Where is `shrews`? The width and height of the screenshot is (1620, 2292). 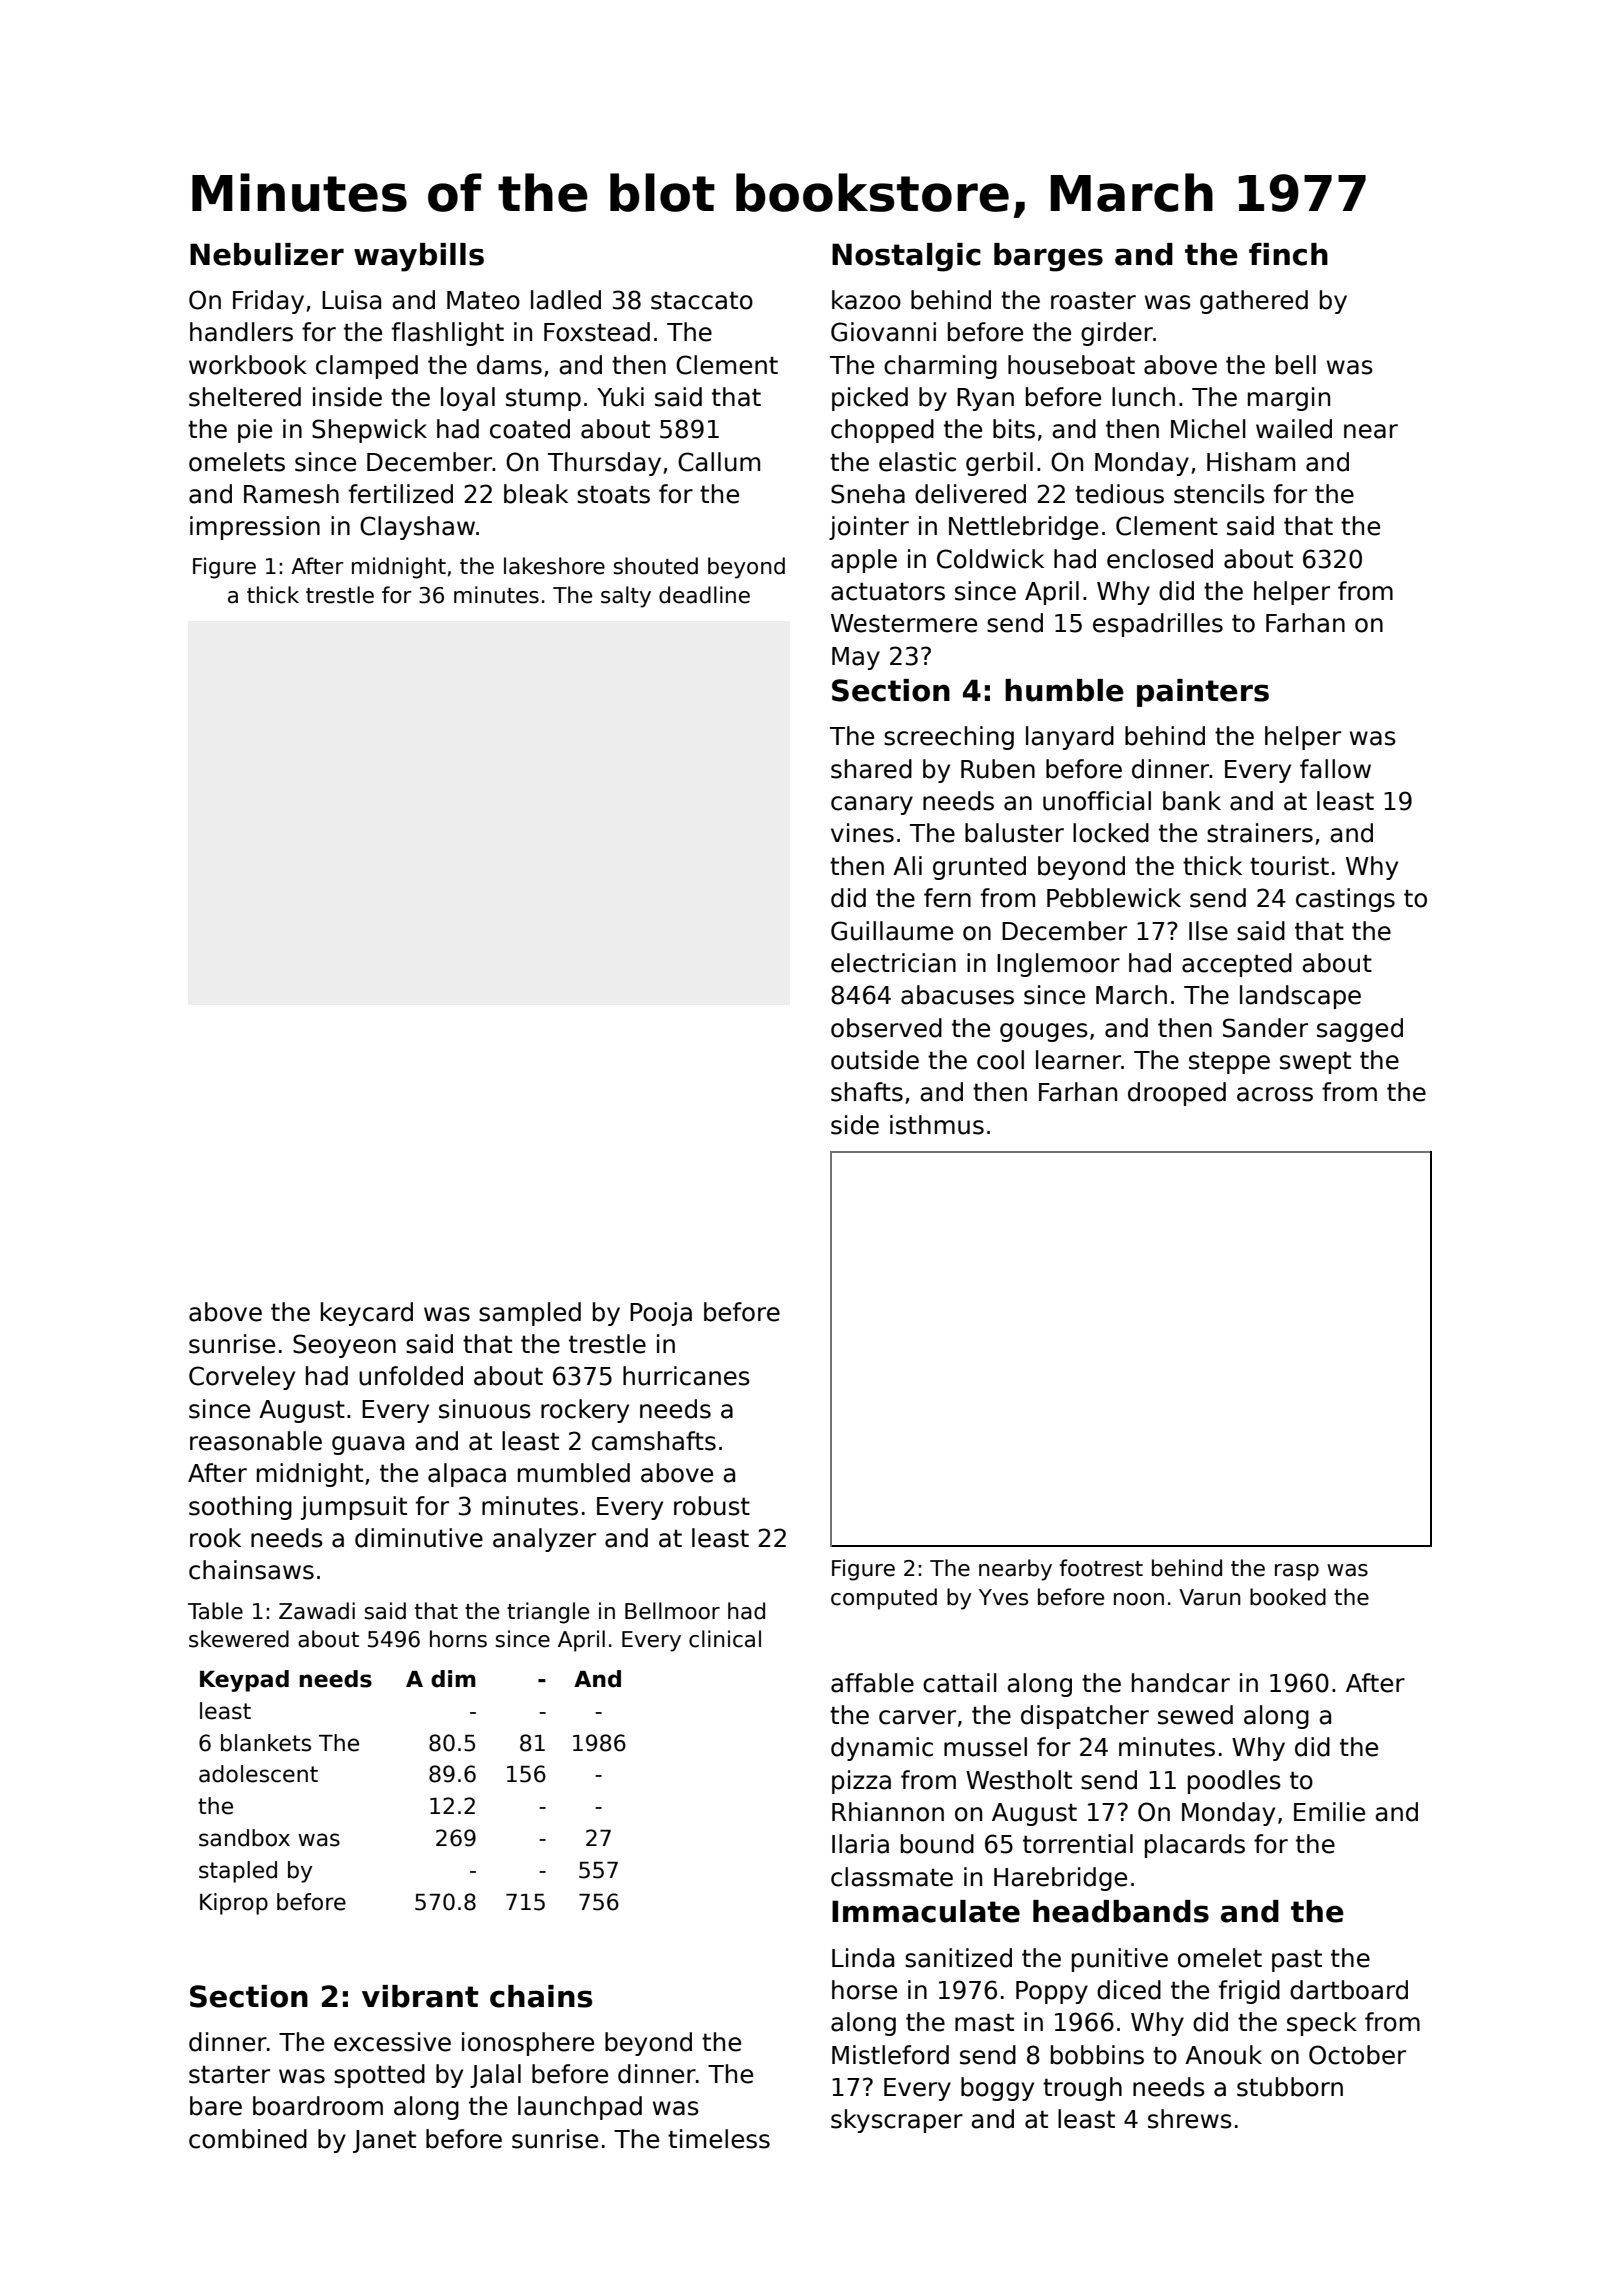 shrews is located at coordinates (1190, 2119).
